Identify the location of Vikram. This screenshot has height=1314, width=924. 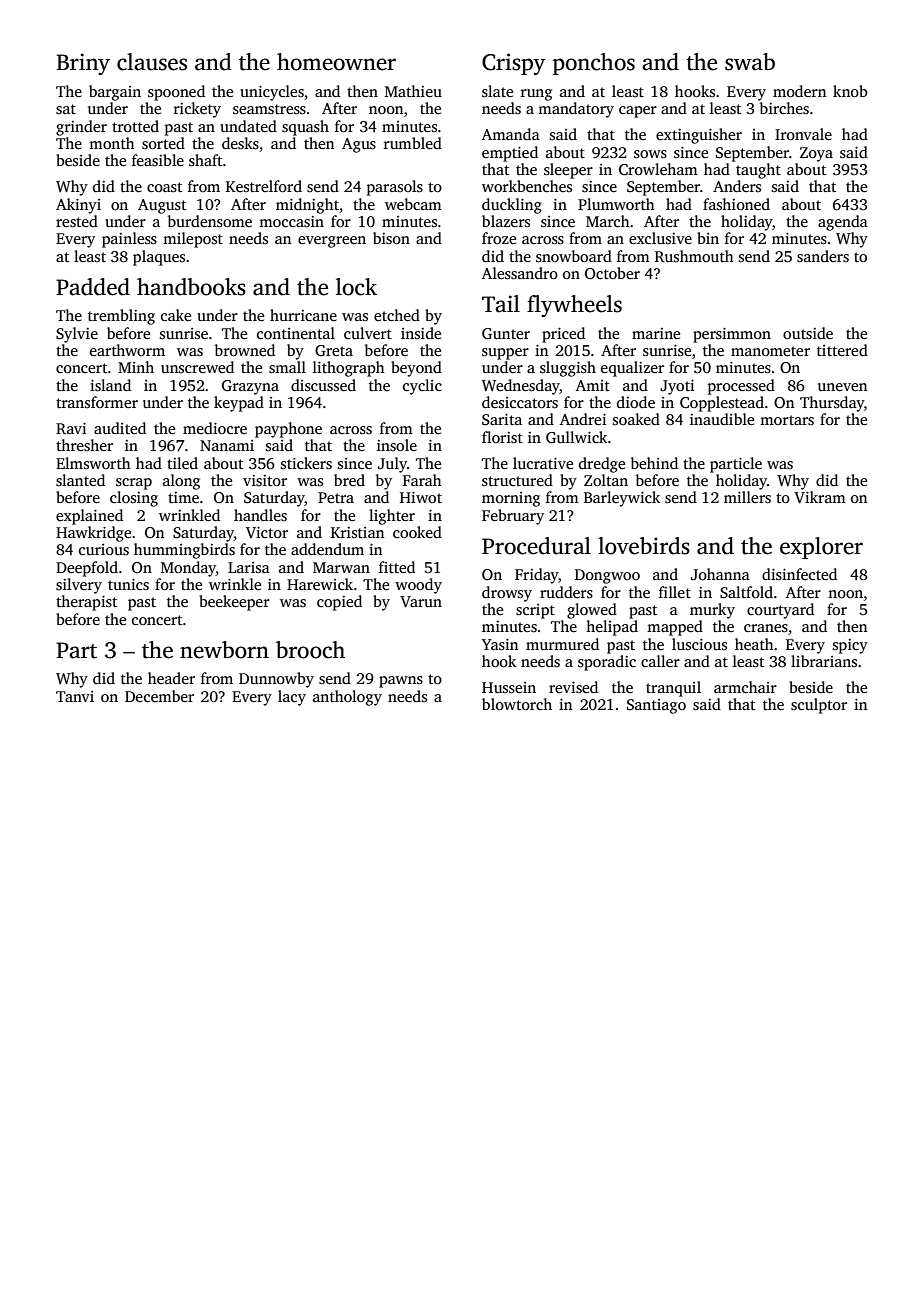
(820, 497).
